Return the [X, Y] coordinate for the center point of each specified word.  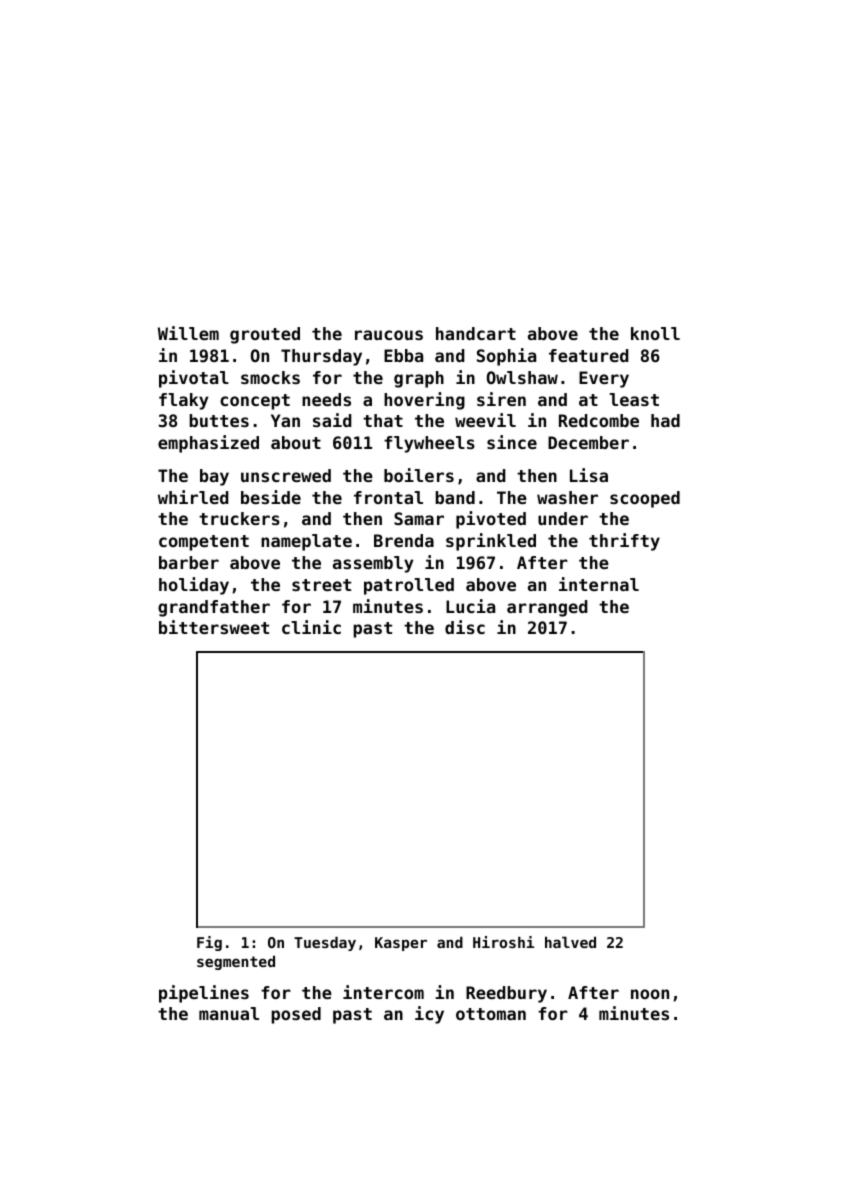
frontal [388, 497]
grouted [265, 335]
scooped [645, 499]
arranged [547, 608]
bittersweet [214, 627]
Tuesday [325, 943]
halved [570, 942]
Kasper [401, 944]
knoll [655, 333]
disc [465, 627]
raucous [389, 335]
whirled [193, 497]
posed [296, 1015]
